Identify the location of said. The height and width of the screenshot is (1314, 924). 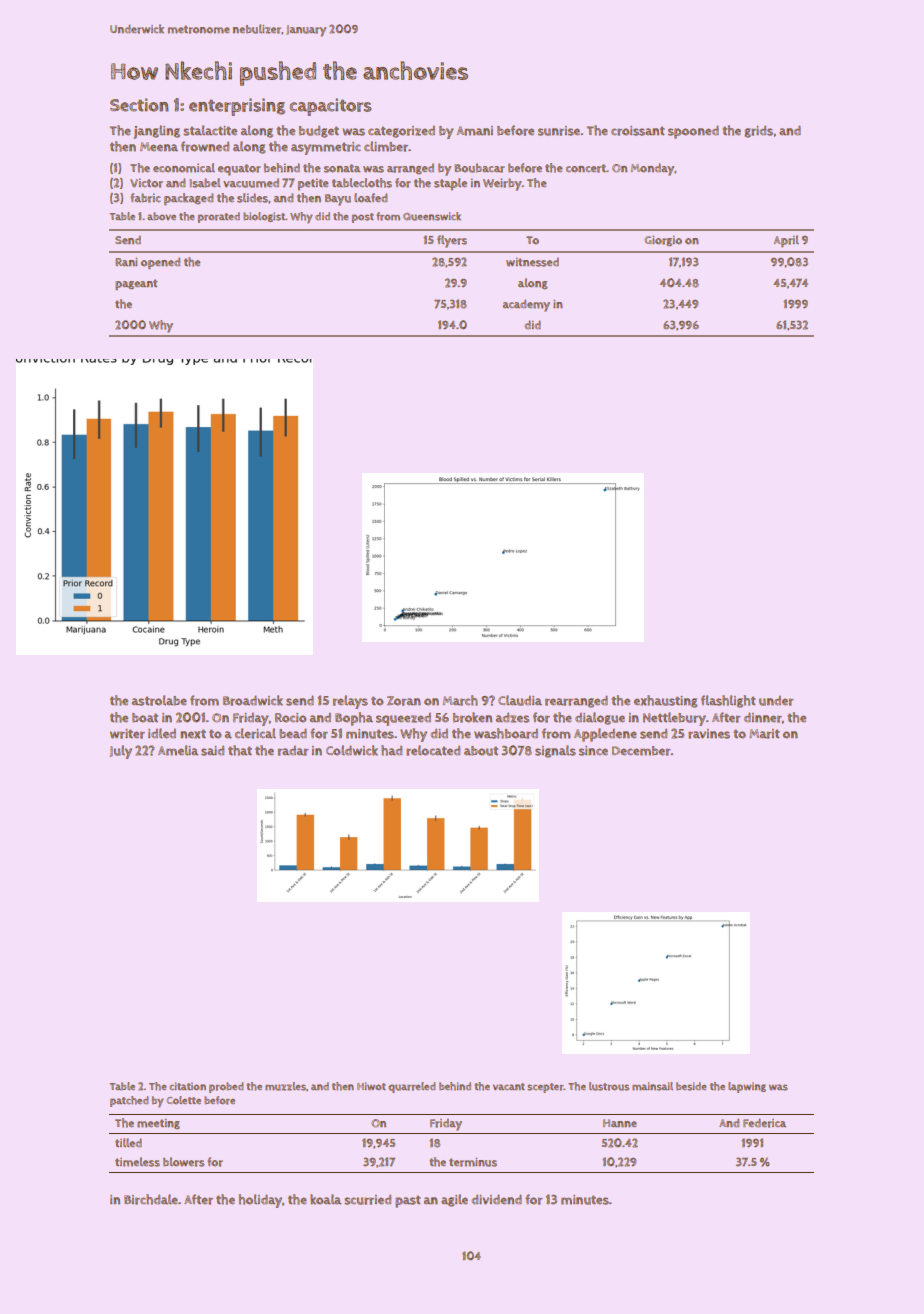
(212, 751).
